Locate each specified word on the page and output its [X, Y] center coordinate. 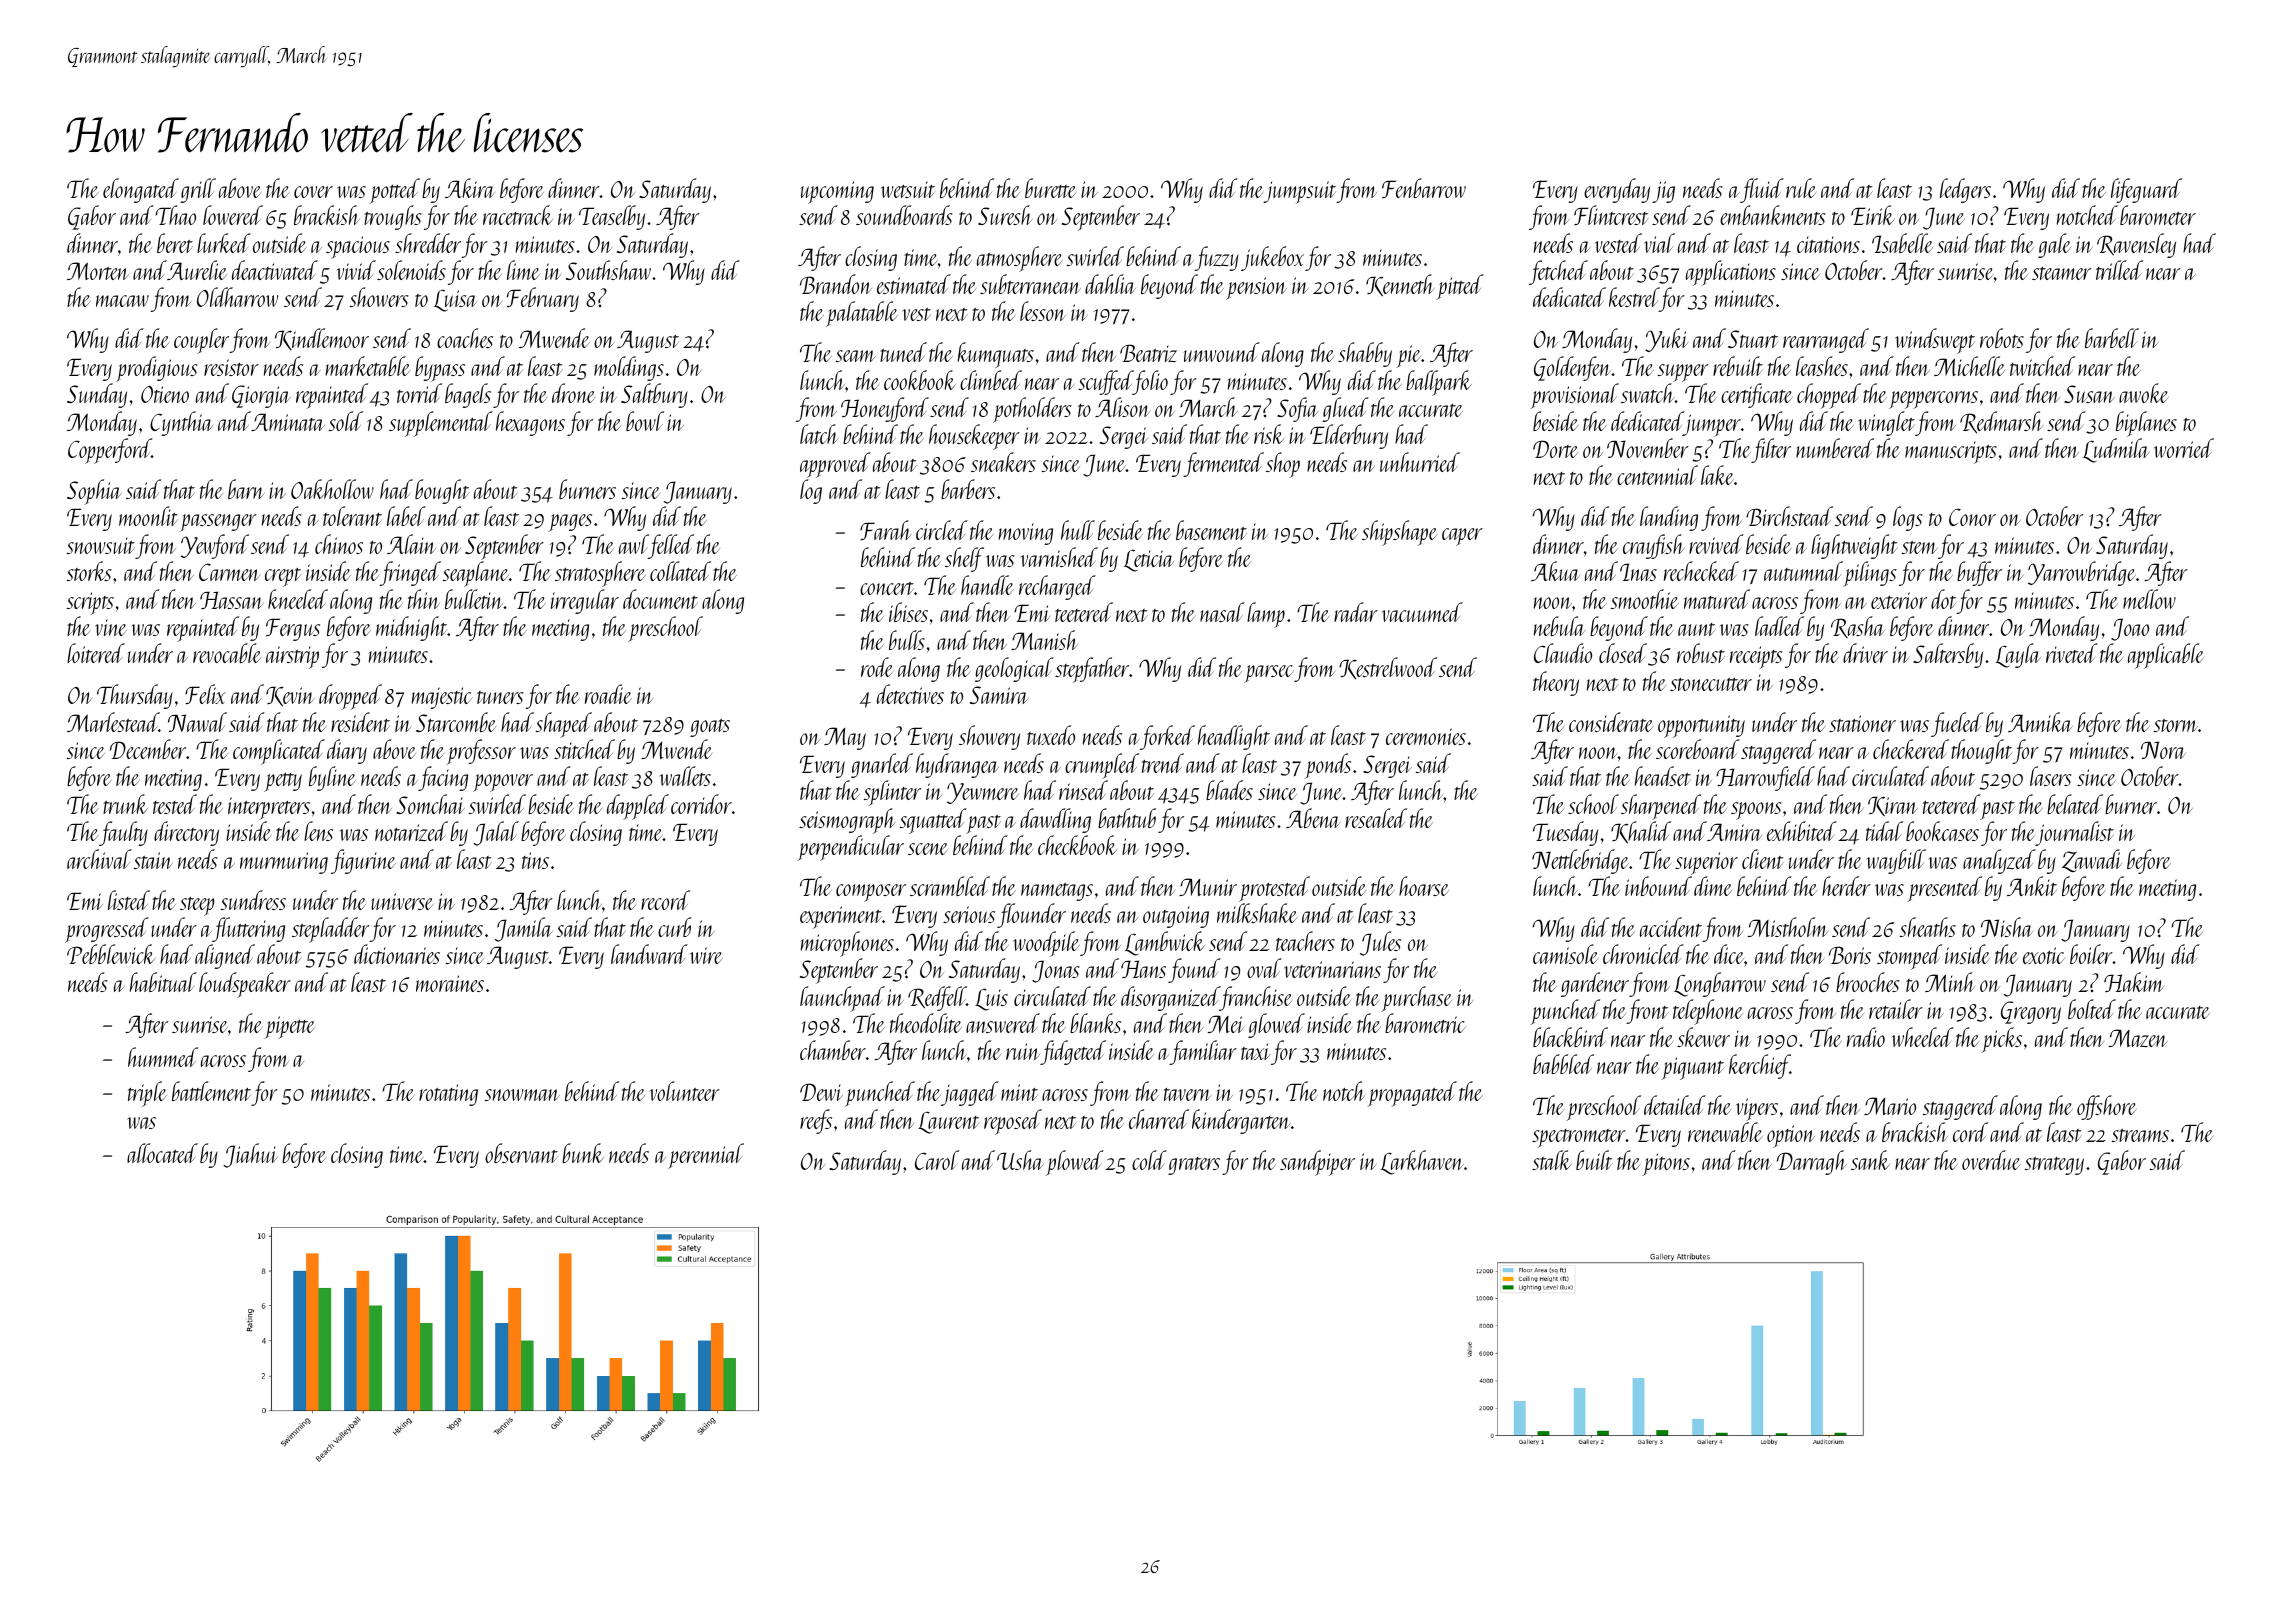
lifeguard [2146, 190]
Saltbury [654, 395]
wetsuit [908, 190]
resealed [1376, 818]
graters [1194, 1166]
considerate [1611, 722]
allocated [162, 1153]
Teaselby [612, 217]
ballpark [1439, 383]
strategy [2054, 1166]
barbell [2112, 338]
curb [674, 927]
